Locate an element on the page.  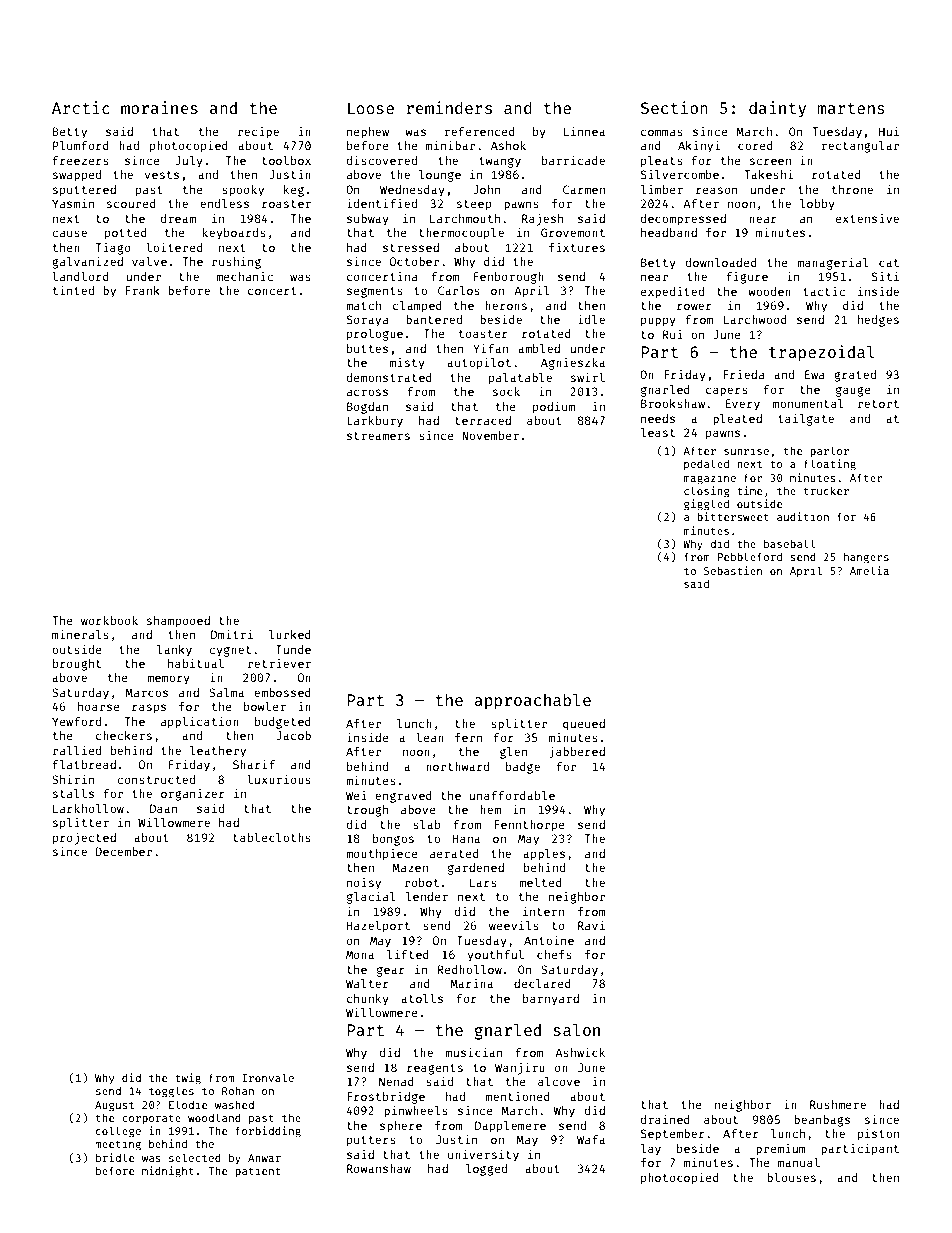
Ravi is located at coordinates (591, 925).
